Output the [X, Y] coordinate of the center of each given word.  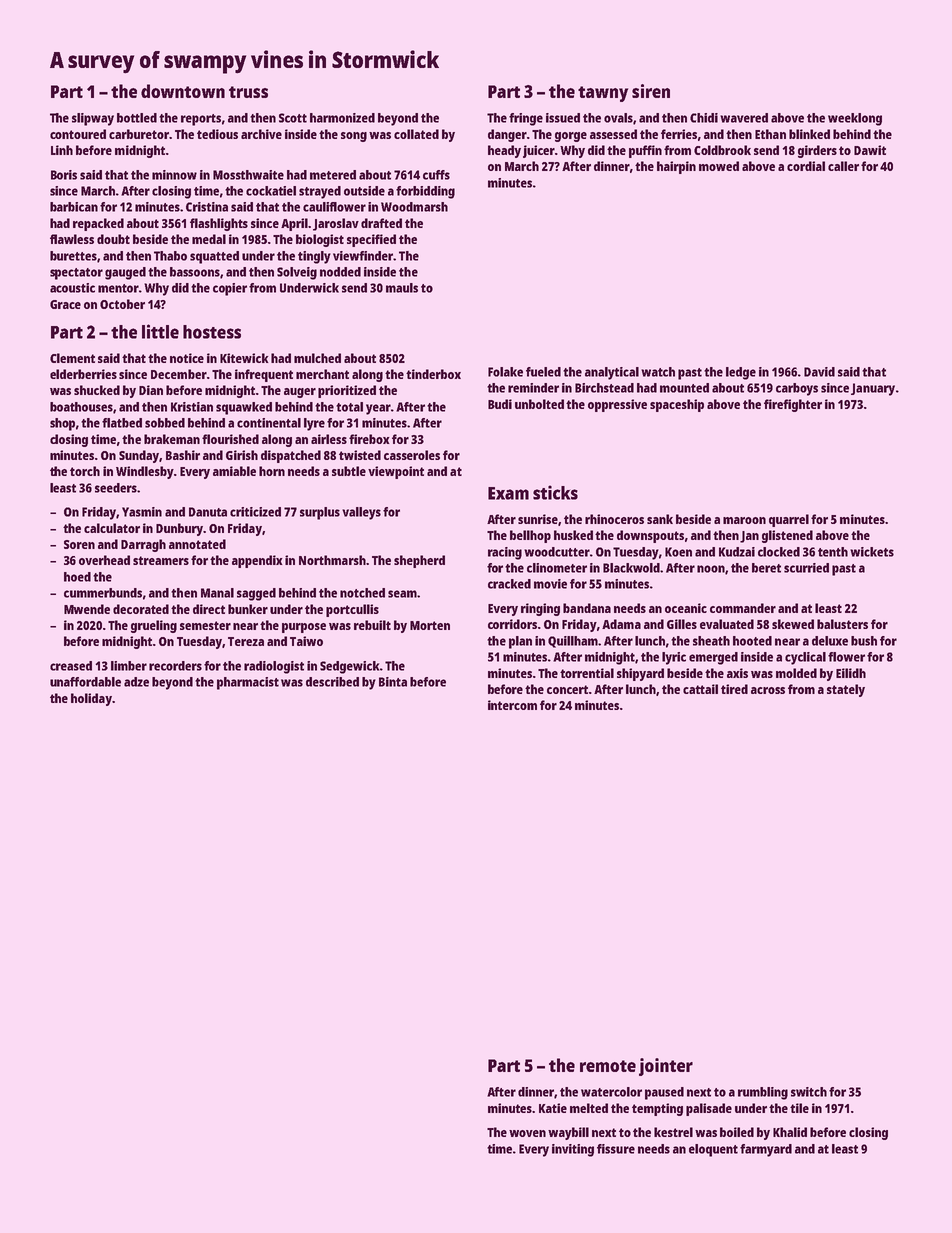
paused [664, 1093]
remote [608, 1066]
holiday [91, 699]
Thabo [170, 256]
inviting [573, 1150]
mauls [402, 288]
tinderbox [433, 374]
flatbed [122, 423]
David [819, 372]
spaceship [677, 405]
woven [527, 1133]
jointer [666, 1067]
